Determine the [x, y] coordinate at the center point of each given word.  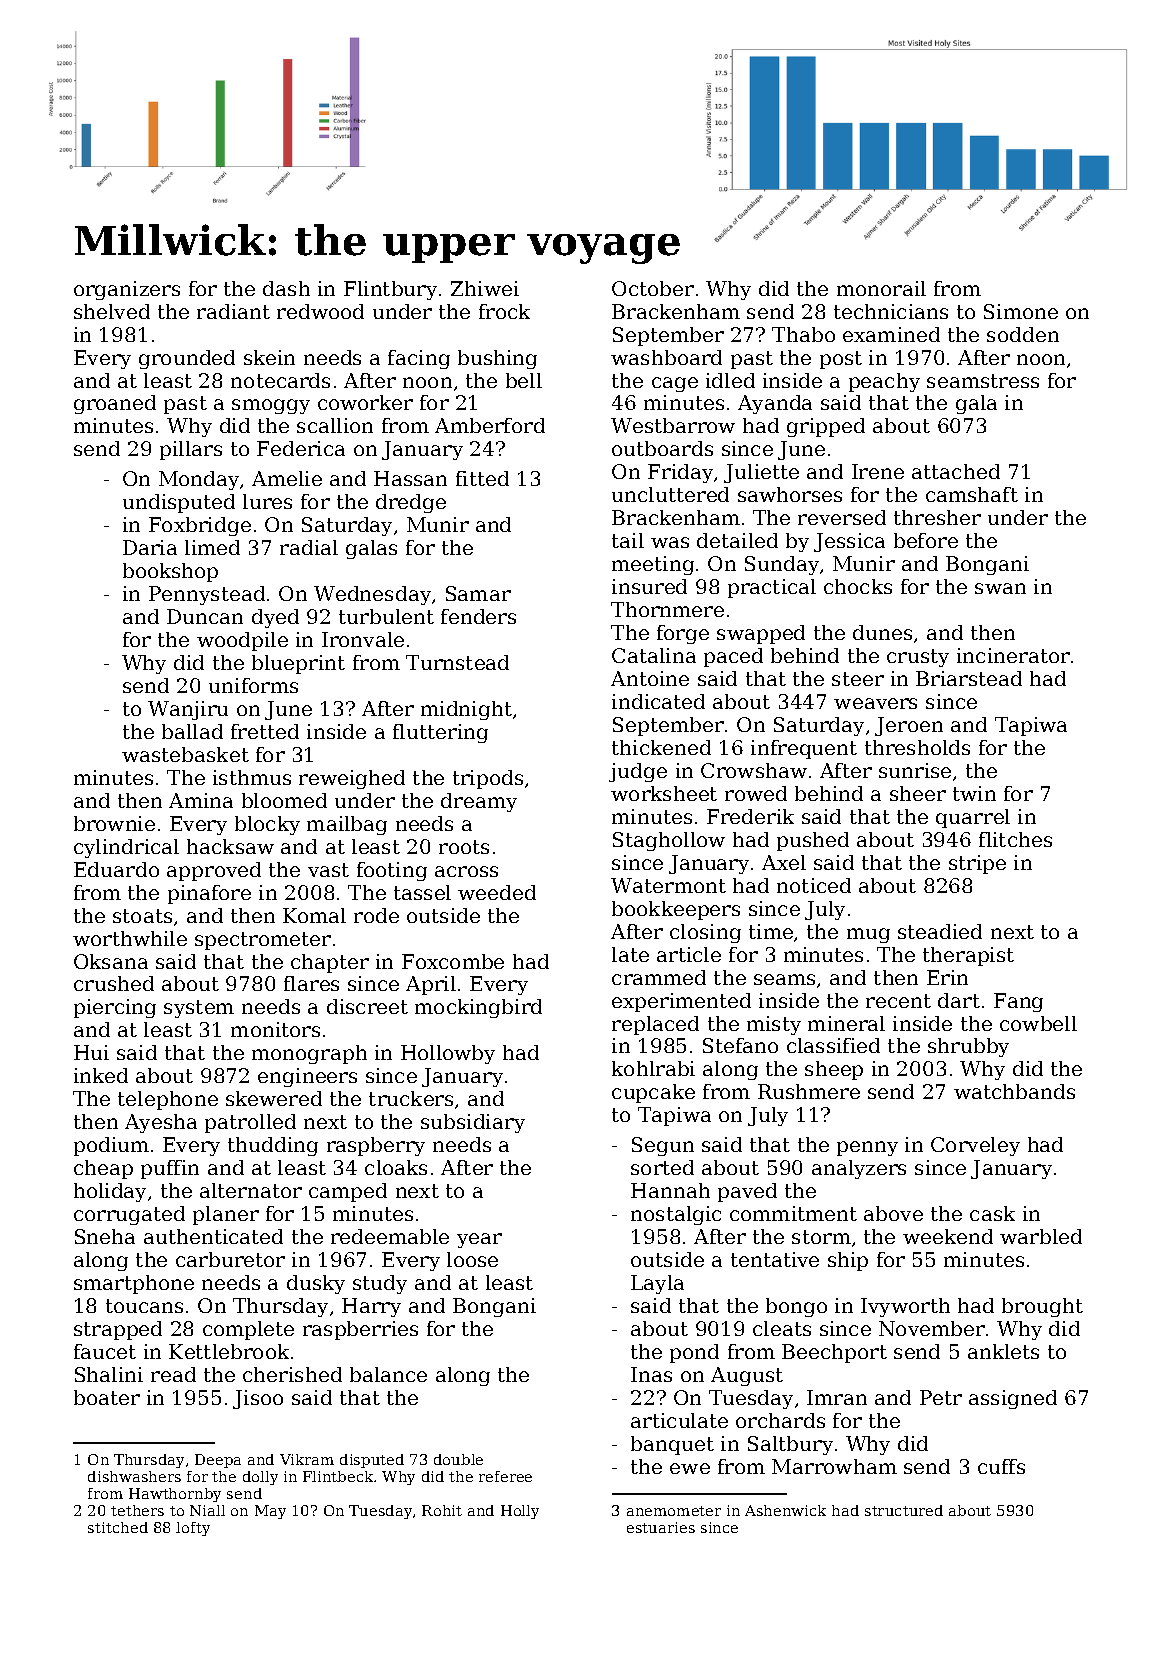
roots [464, 847]
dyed [275, 618]
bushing [497, 359]
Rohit [442, 1510]
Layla [657, 1284]
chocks [858, 586]
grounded [187, 359]
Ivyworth [905, 1307]
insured [649, 586]
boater [107, 1397]
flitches [1015, 839]
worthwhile [130, 938]
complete [248, 1330]
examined [891, 334]
